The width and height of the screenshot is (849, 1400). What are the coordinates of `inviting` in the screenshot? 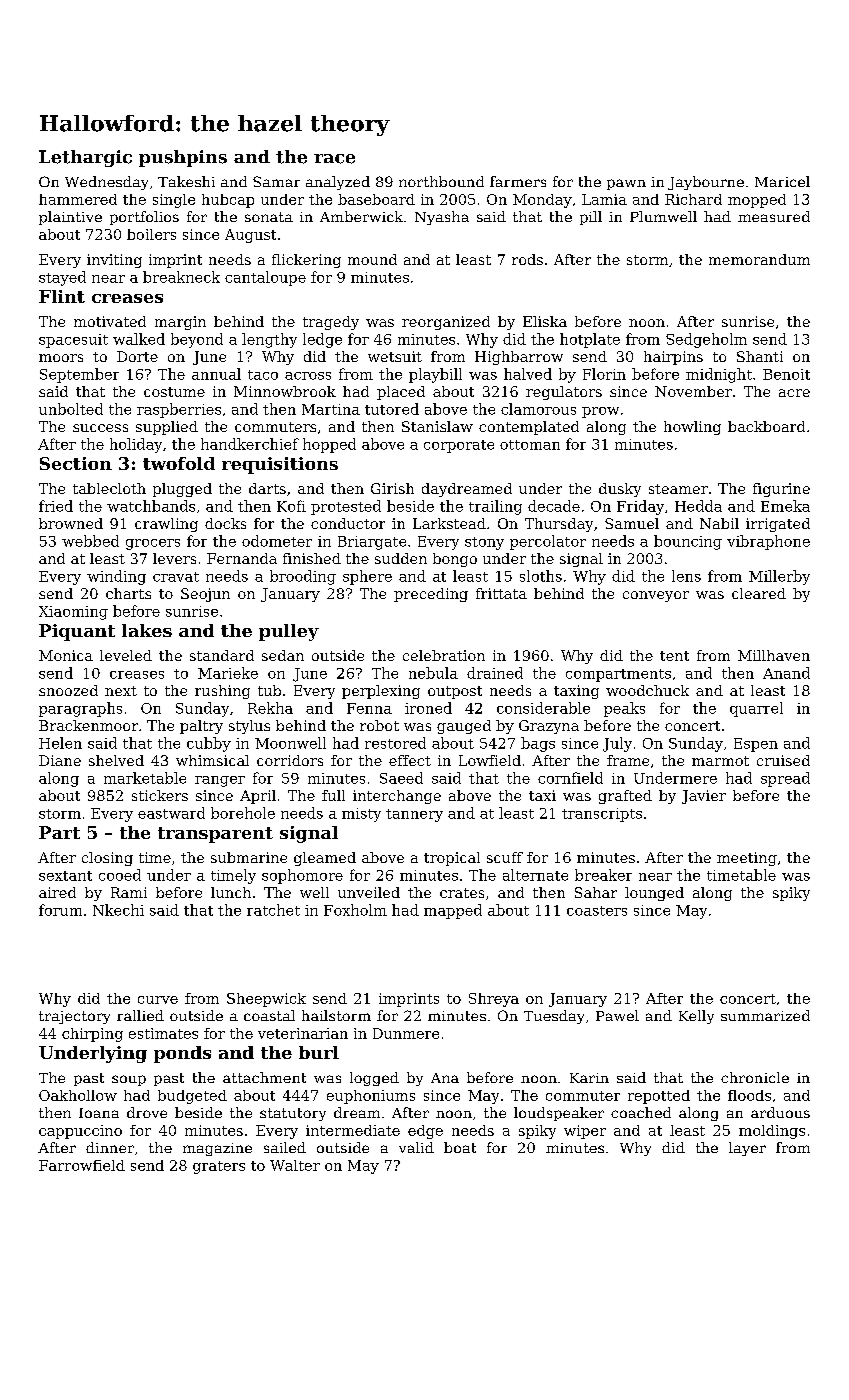 It's located at (114, 261).
